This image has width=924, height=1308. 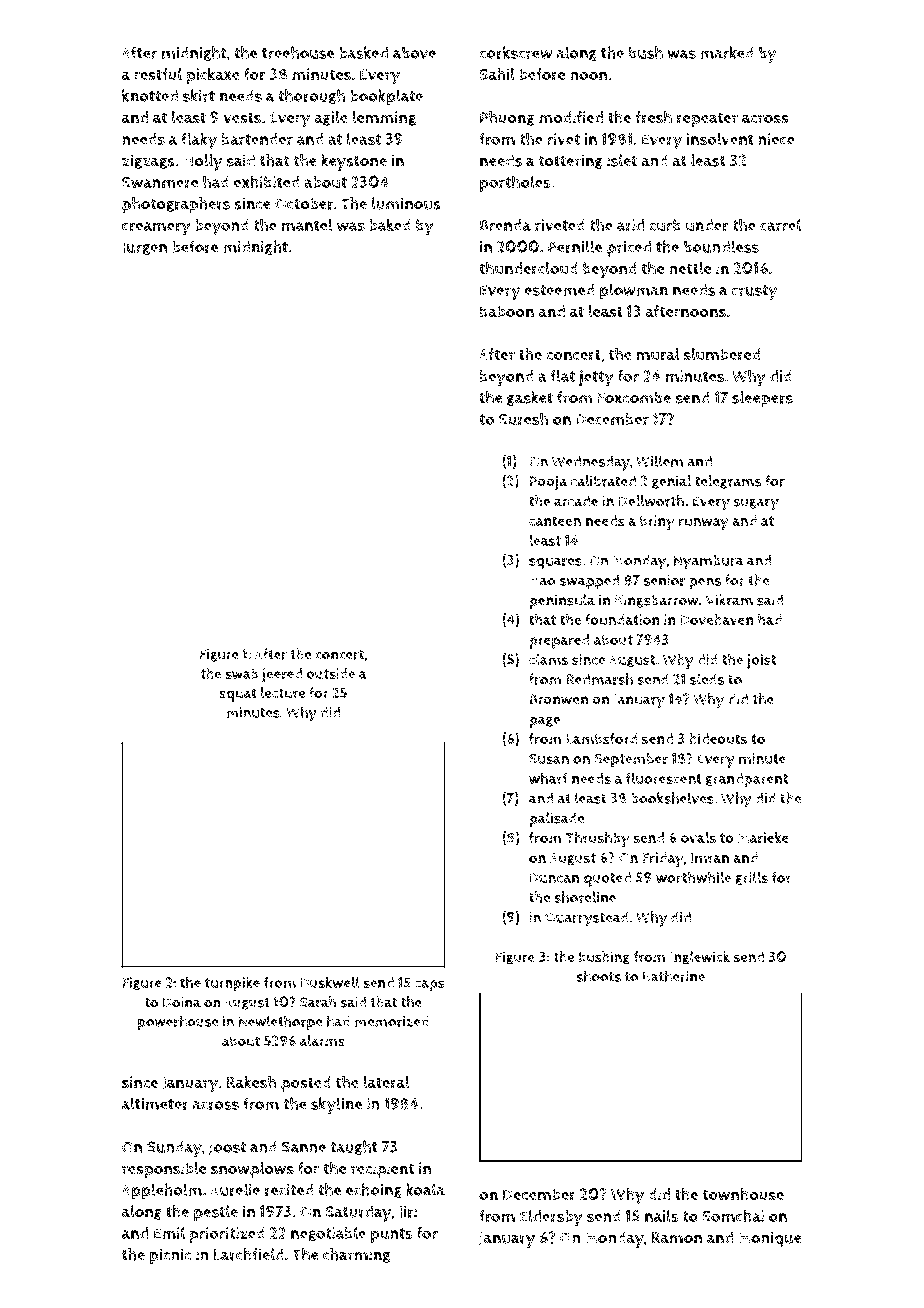 What do you see at coordinates (144, 248) in the image?
I see `Jurgen` at bounding box center [144, 248].
